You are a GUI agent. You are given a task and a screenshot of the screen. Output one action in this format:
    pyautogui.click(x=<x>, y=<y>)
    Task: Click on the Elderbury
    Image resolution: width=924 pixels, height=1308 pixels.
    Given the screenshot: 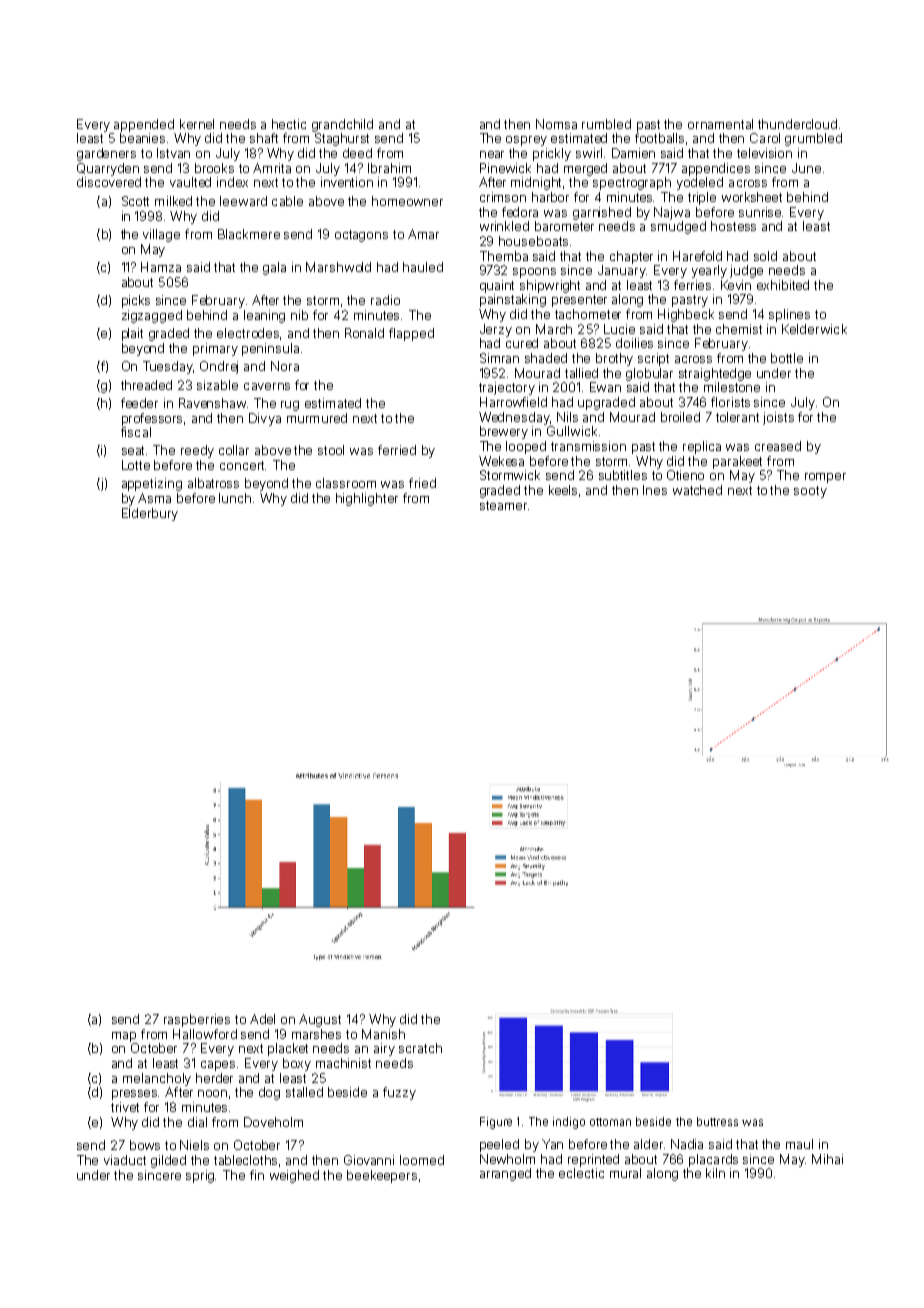 What is the action you would take?
    pyautogui.click(x=150, y=514)
